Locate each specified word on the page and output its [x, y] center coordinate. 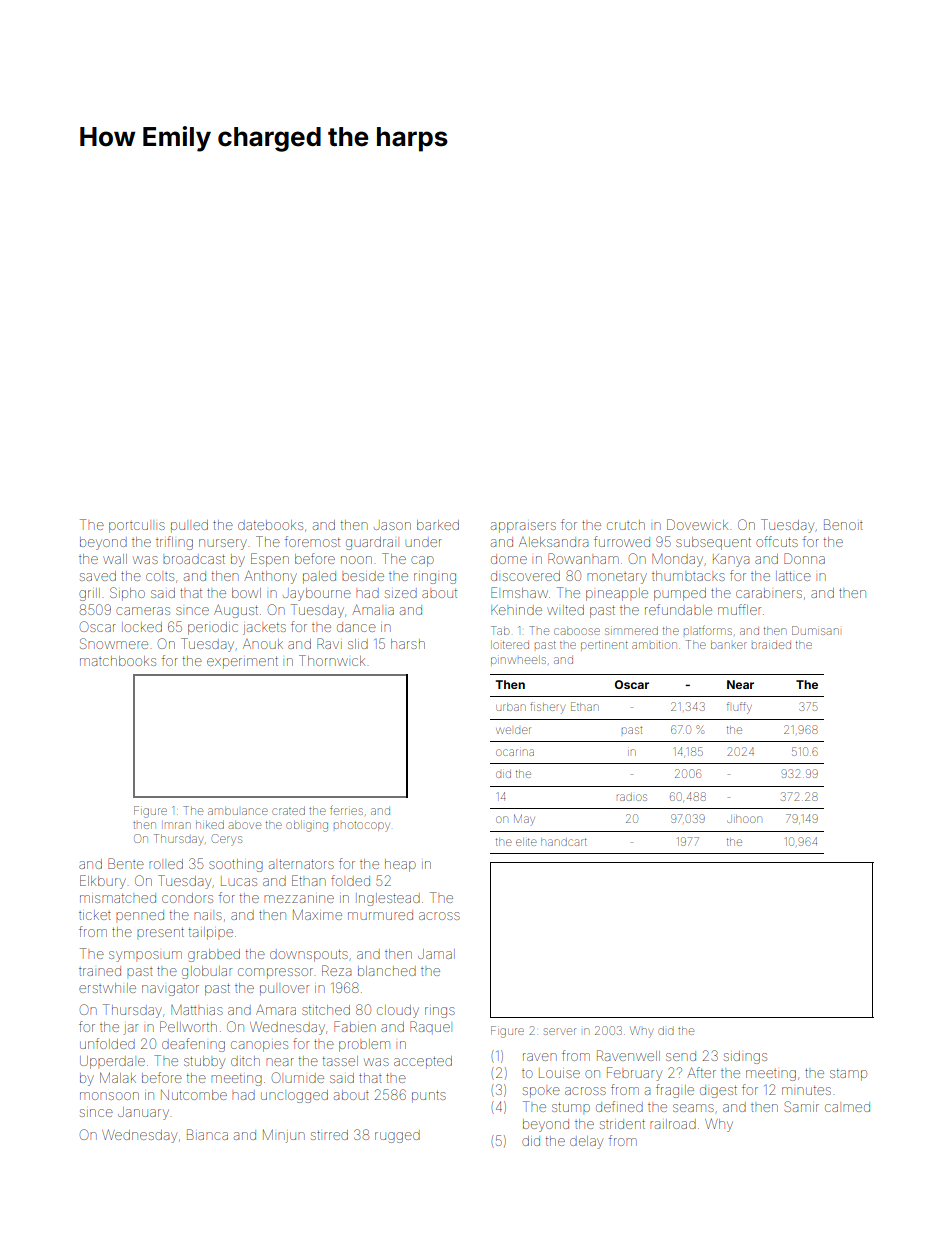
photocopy [362, 827]
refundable [678, 609]
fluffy [739, 708]
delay [586, 1142]
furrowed [622, 541]
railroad [673, 1124]
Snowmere [114, 643]
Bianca [207, 1134]
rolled [166, 864]
